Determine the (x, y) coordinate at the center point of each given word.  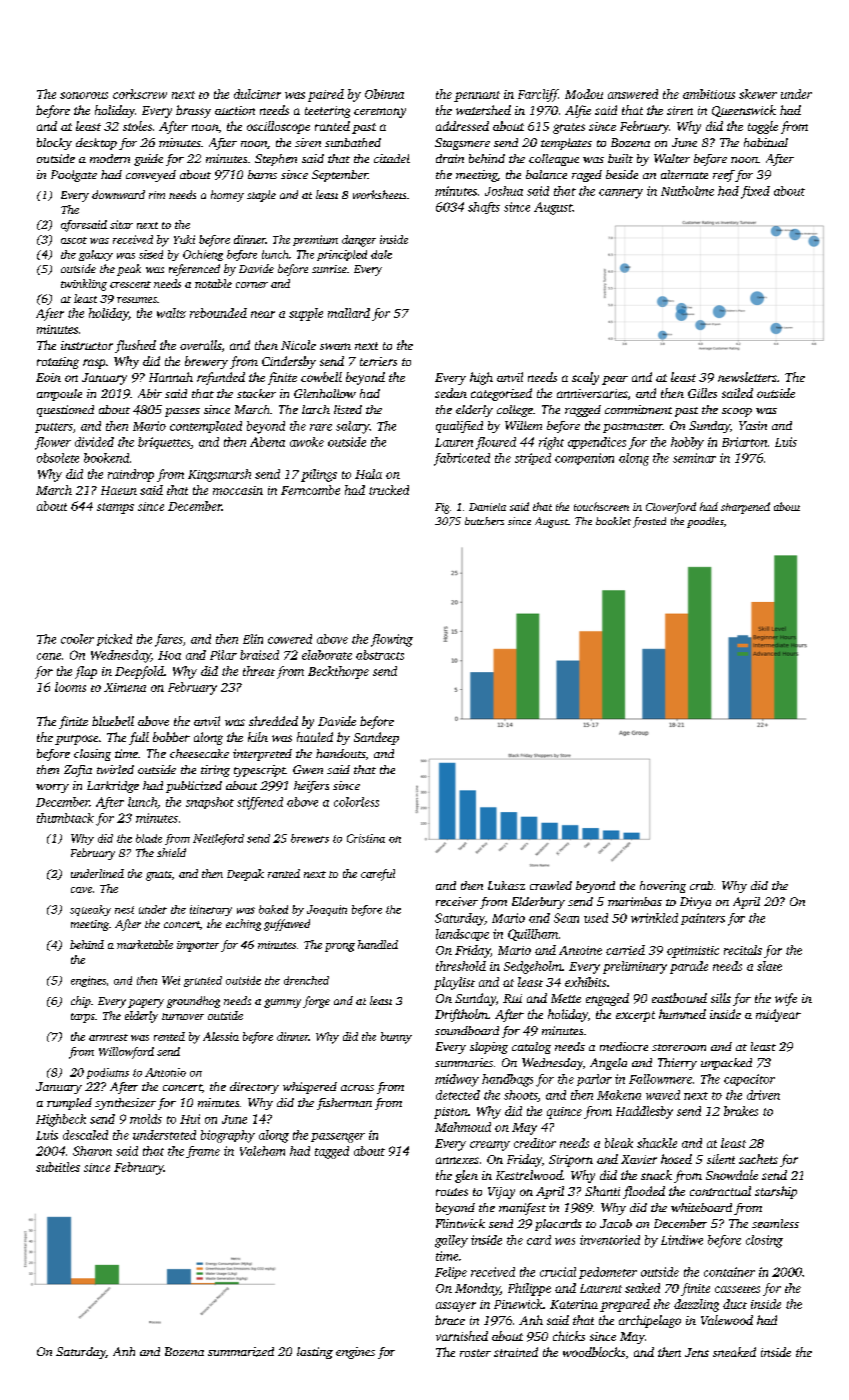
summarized (241, 1352)
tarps (83, 1018)
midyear (778, 1015)
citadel (392, 158)
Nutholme (687, 191)
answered (633, 94)
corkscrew (140, 94)
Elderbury (538, 903)
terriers (378, 361)
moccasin (238, 490)
